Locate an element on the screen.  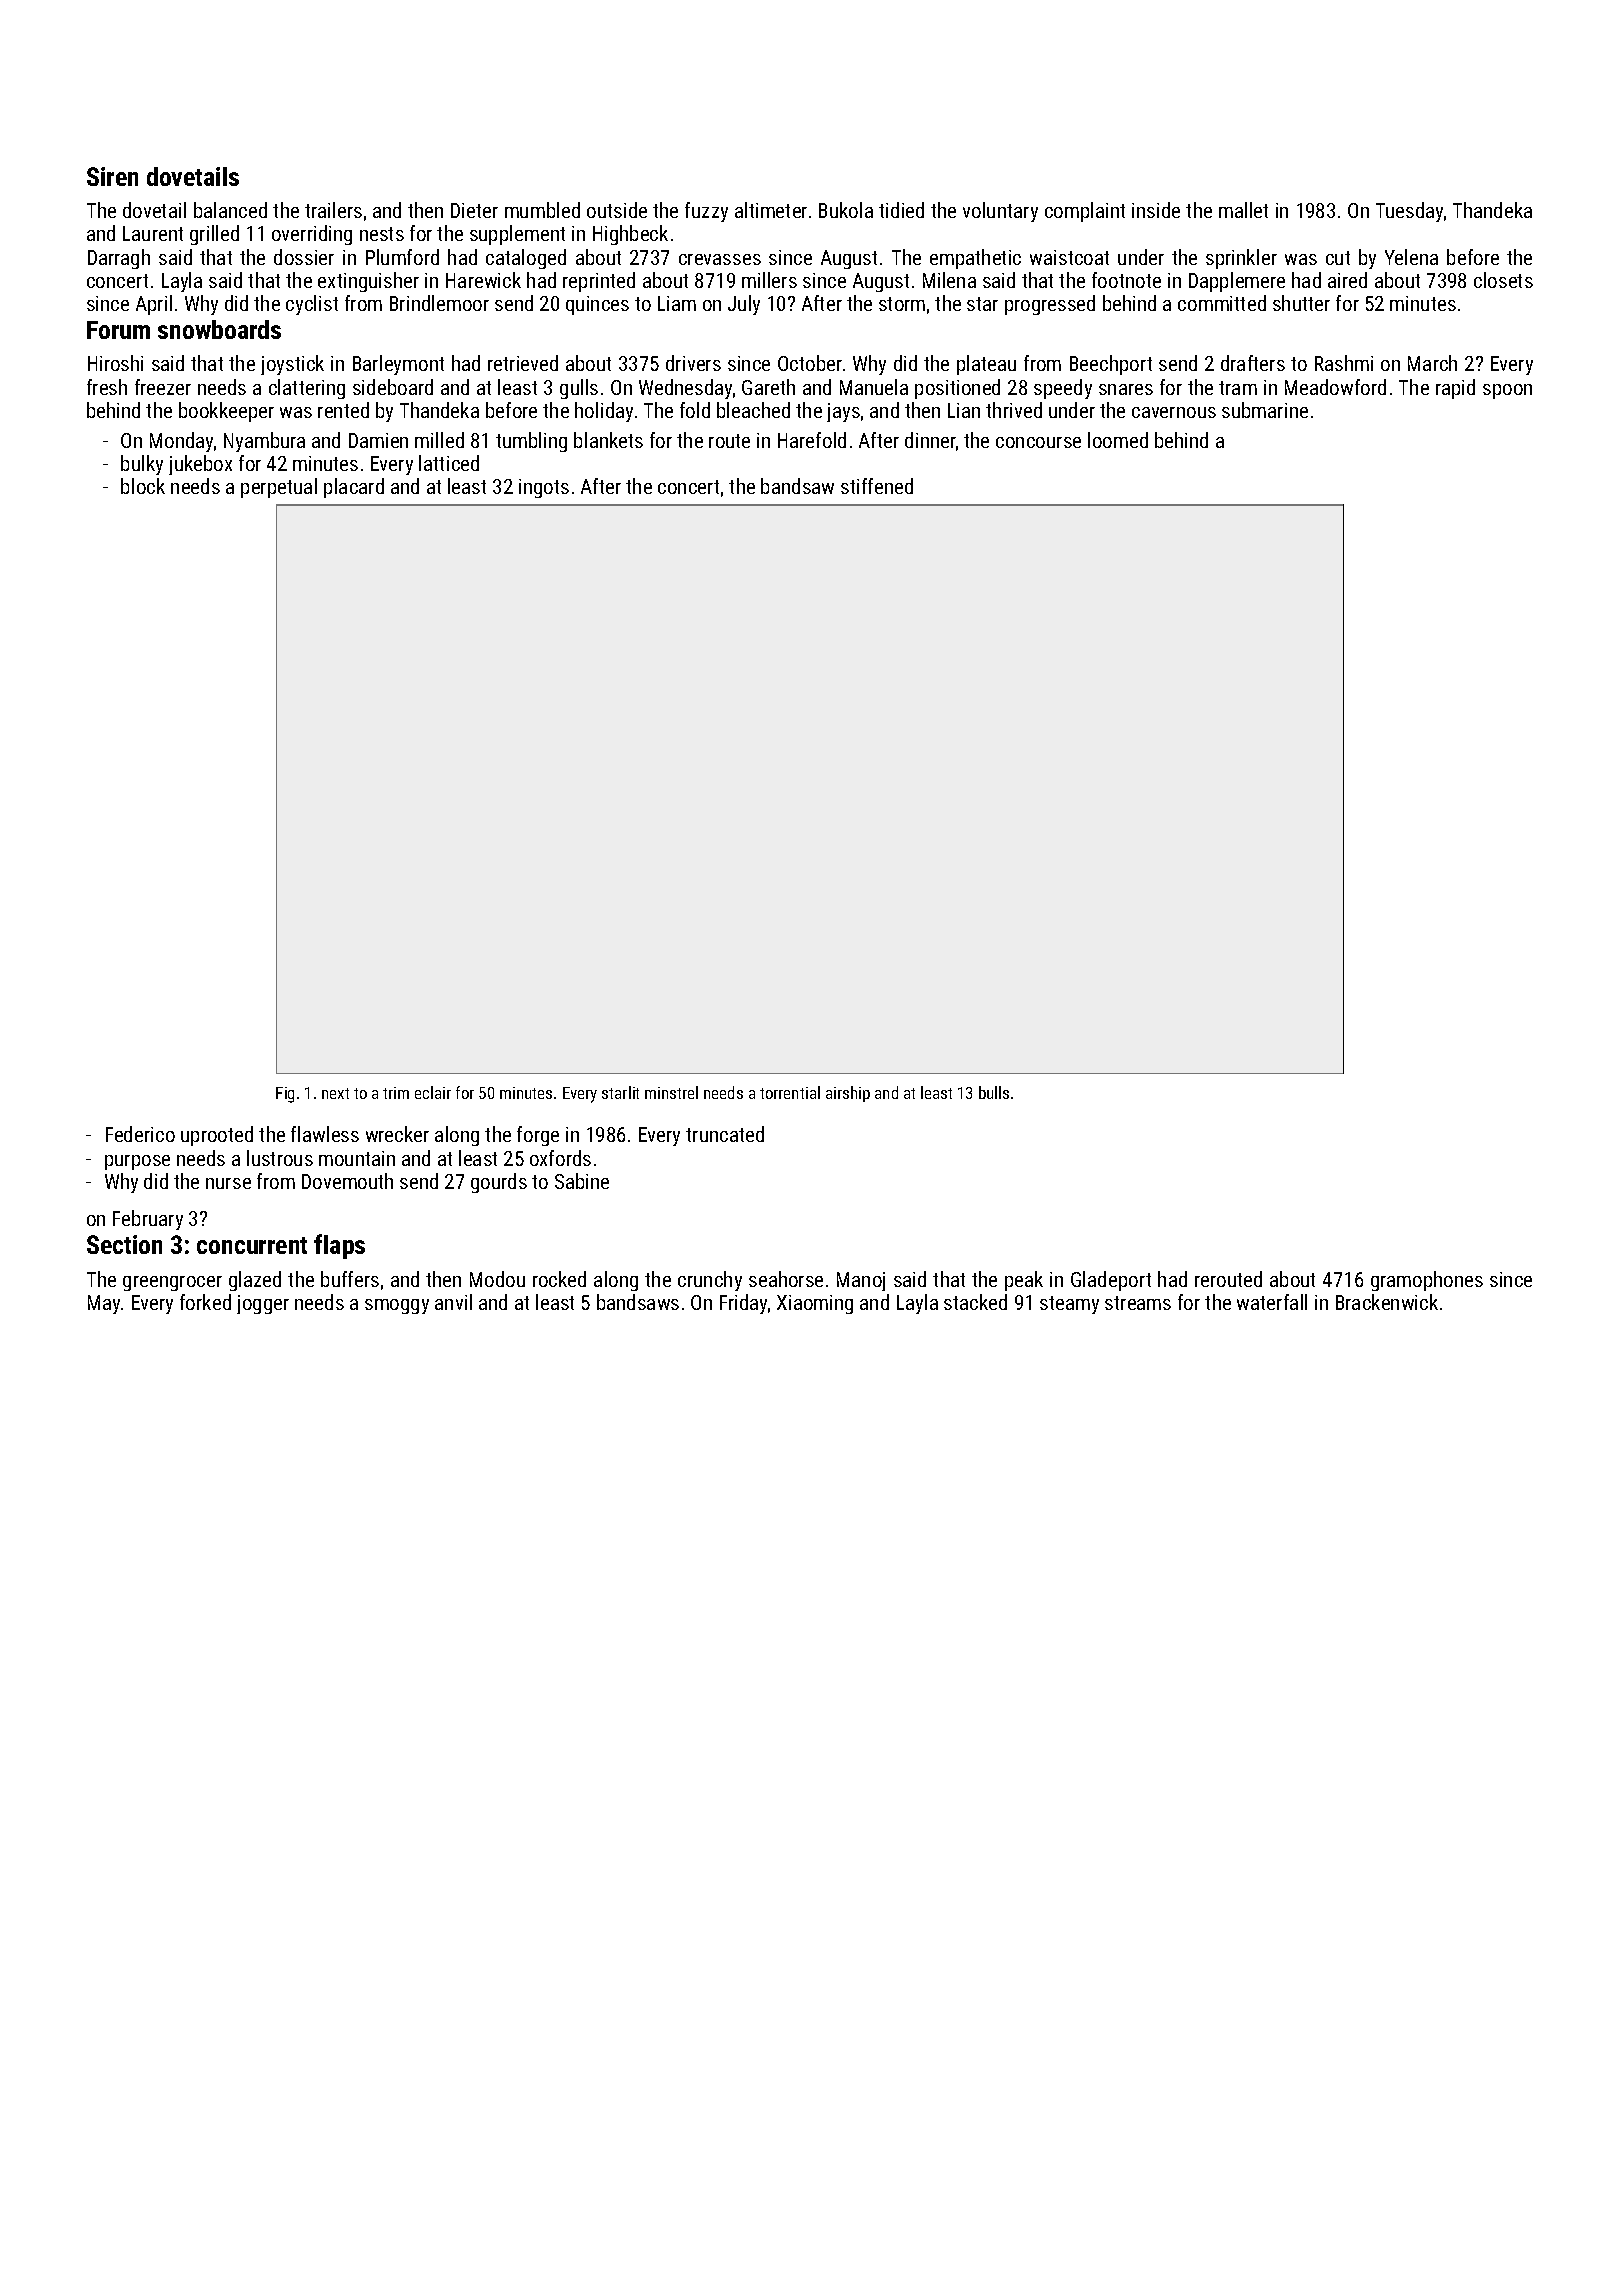
latticed is located at coordinates (449, 463).
